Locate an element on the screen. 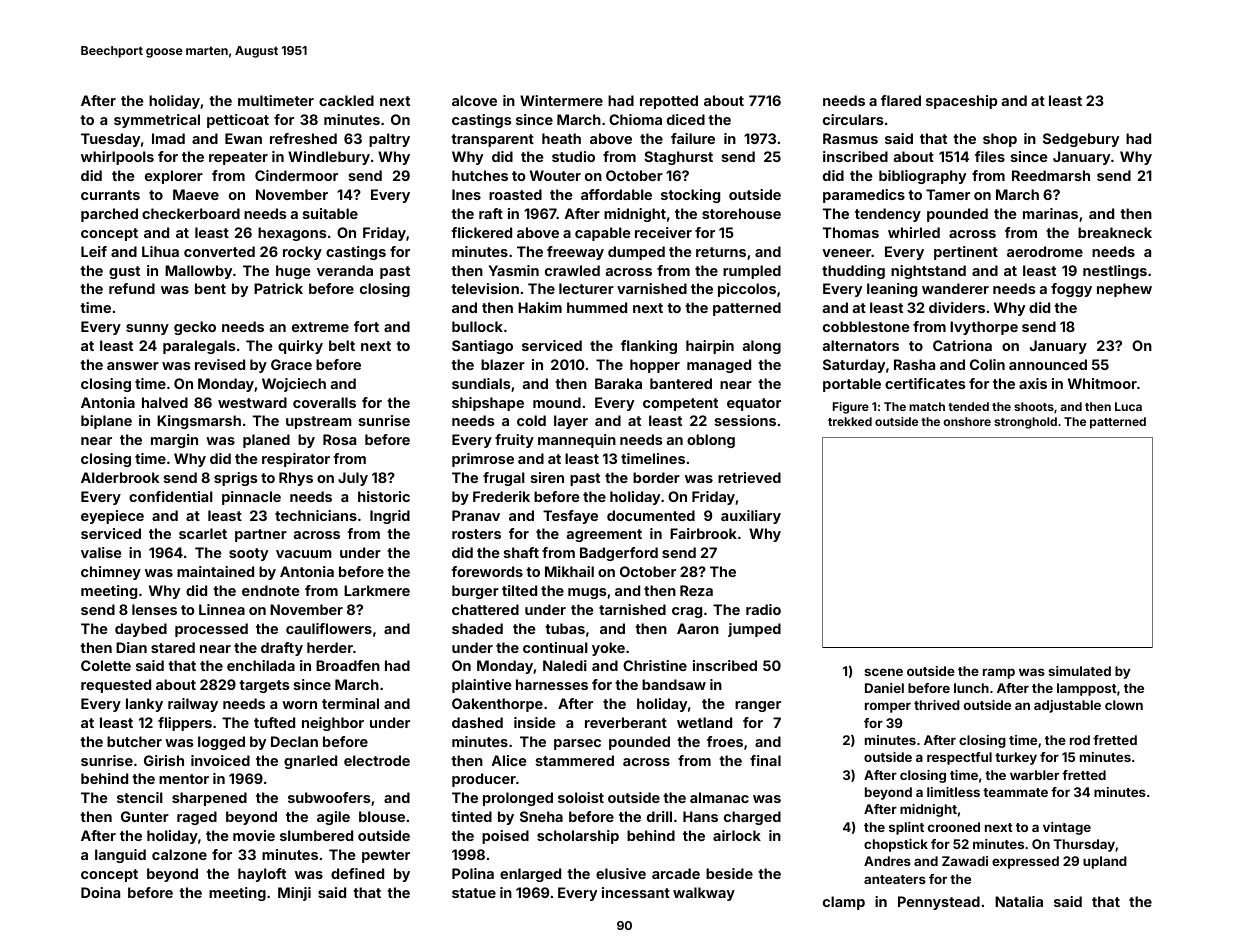  flickered is located at coordinates (481, 232).
